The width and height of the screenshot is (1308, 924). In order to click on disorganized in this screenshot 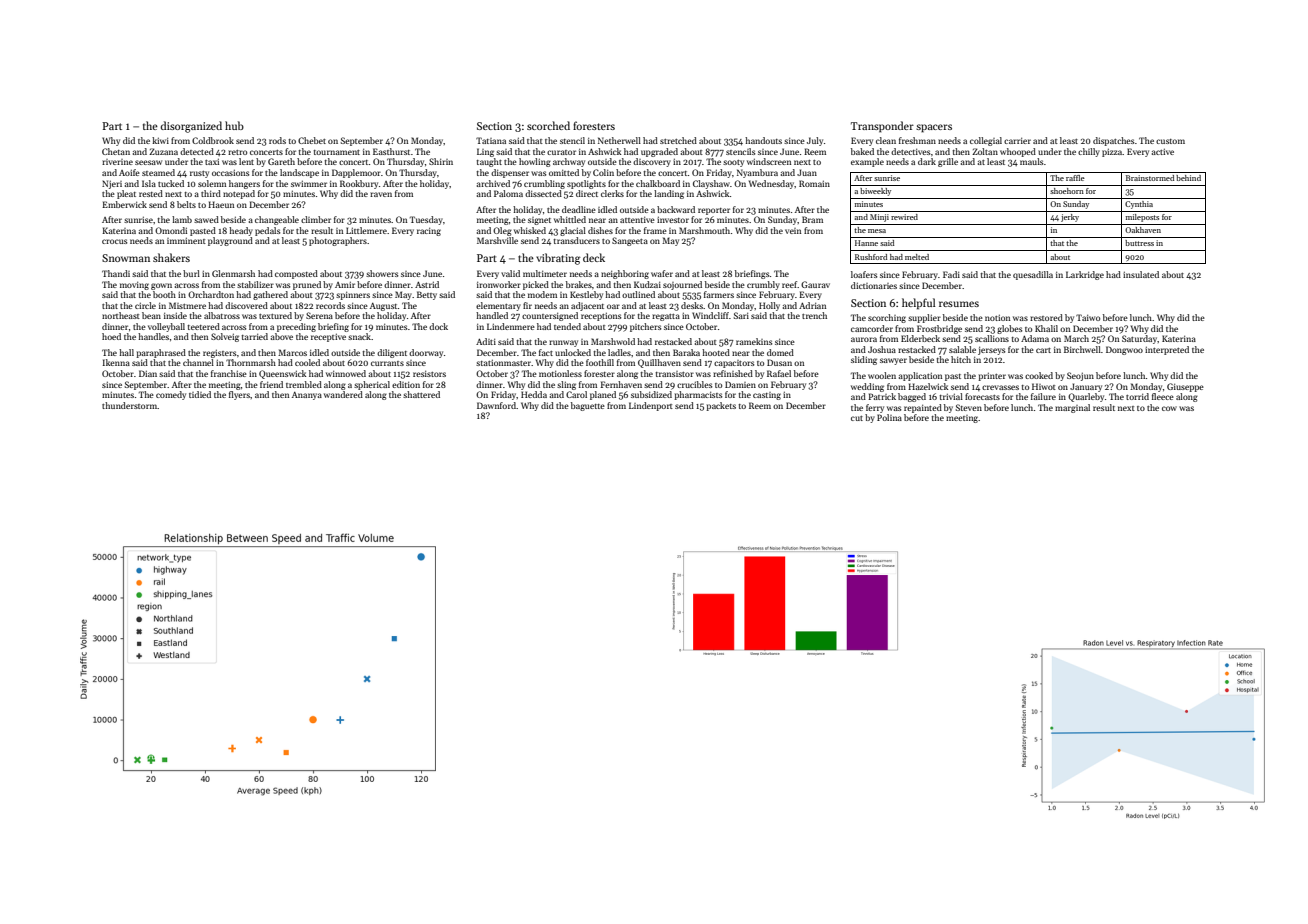, I will do `click(191, 127)`.
